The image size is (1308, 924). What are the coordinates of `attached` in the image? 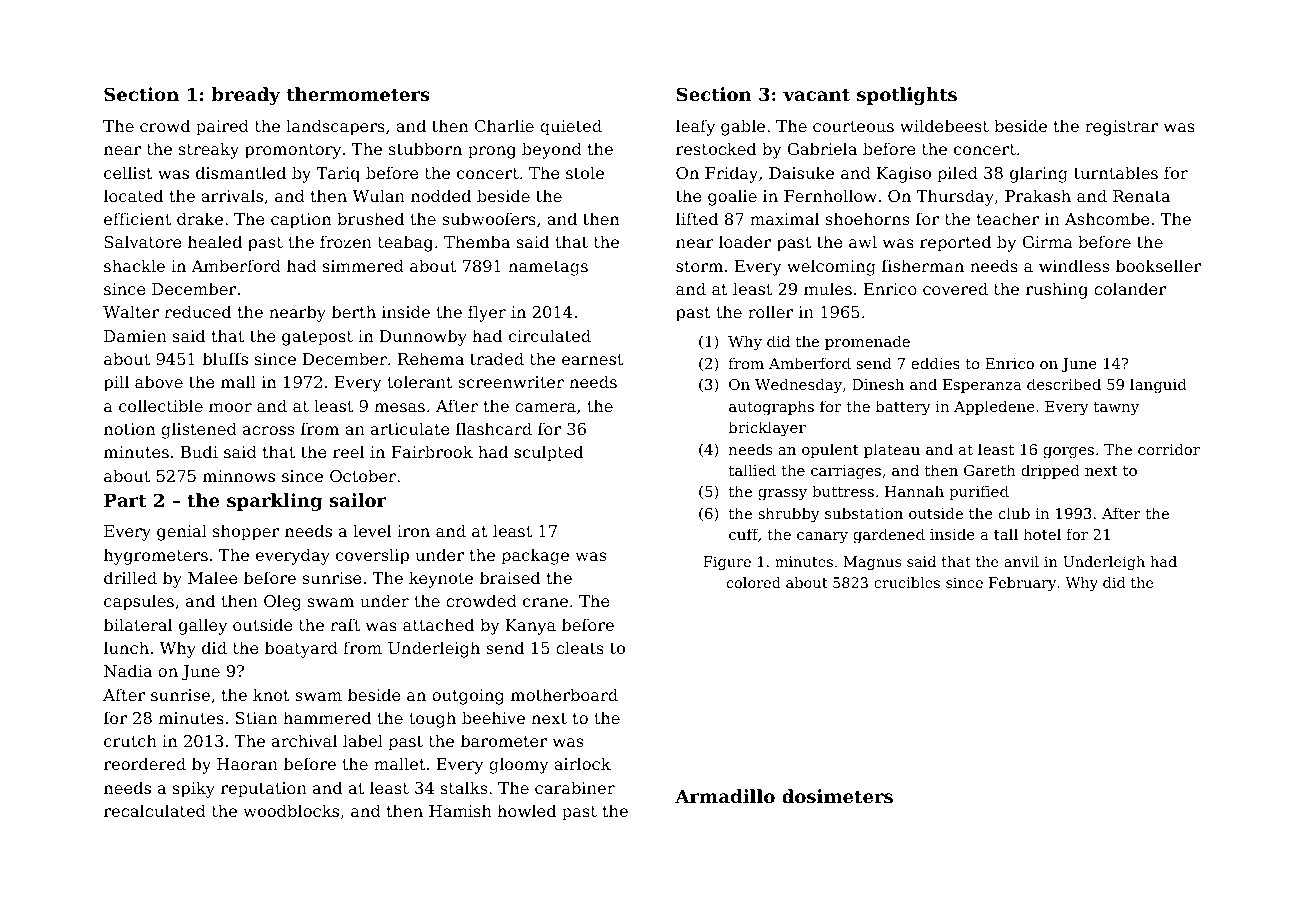 It's located at (438, 624).
